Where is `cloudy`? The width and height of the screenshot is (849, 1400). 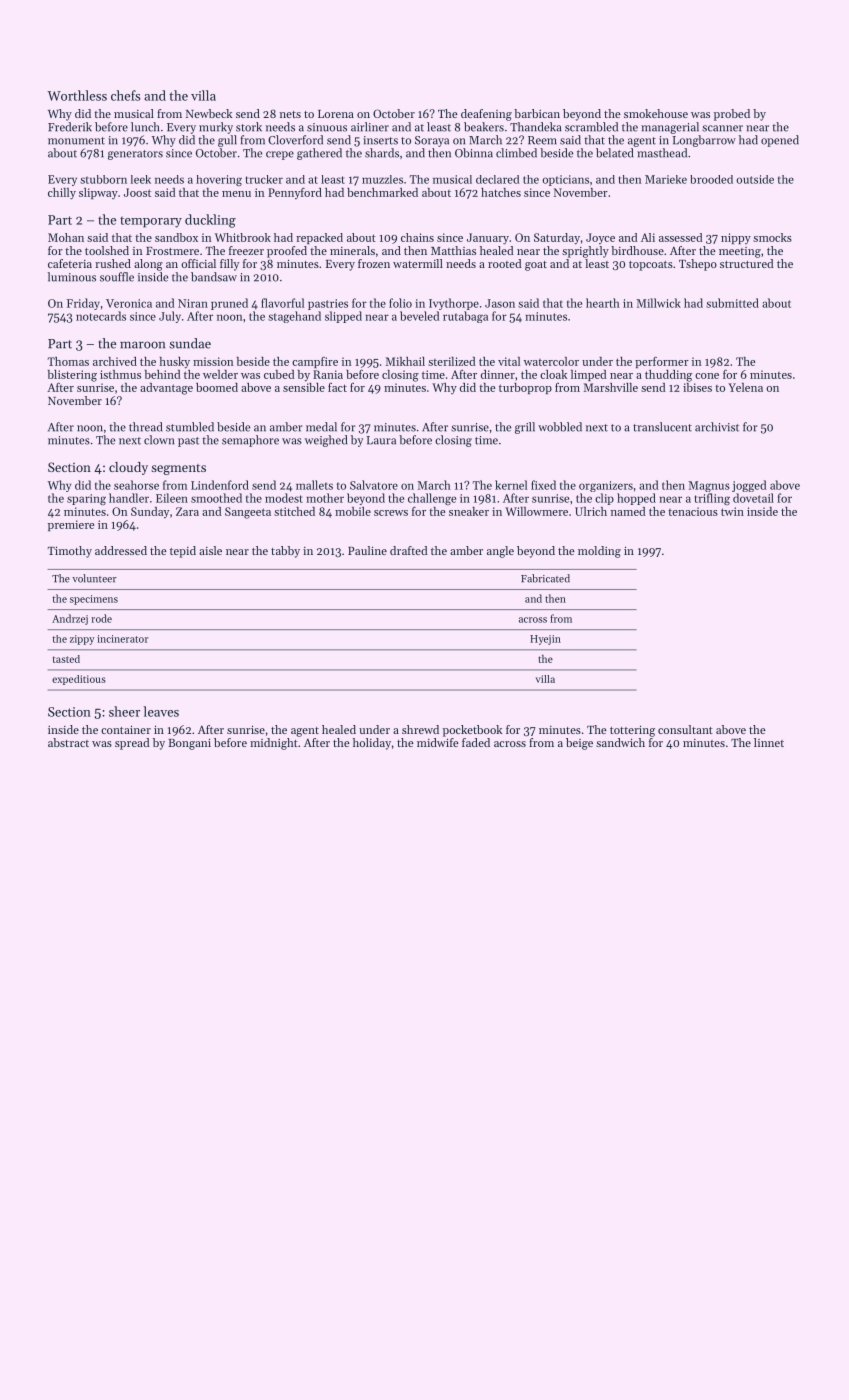
cloudy is located at coordinates (128, 468).
